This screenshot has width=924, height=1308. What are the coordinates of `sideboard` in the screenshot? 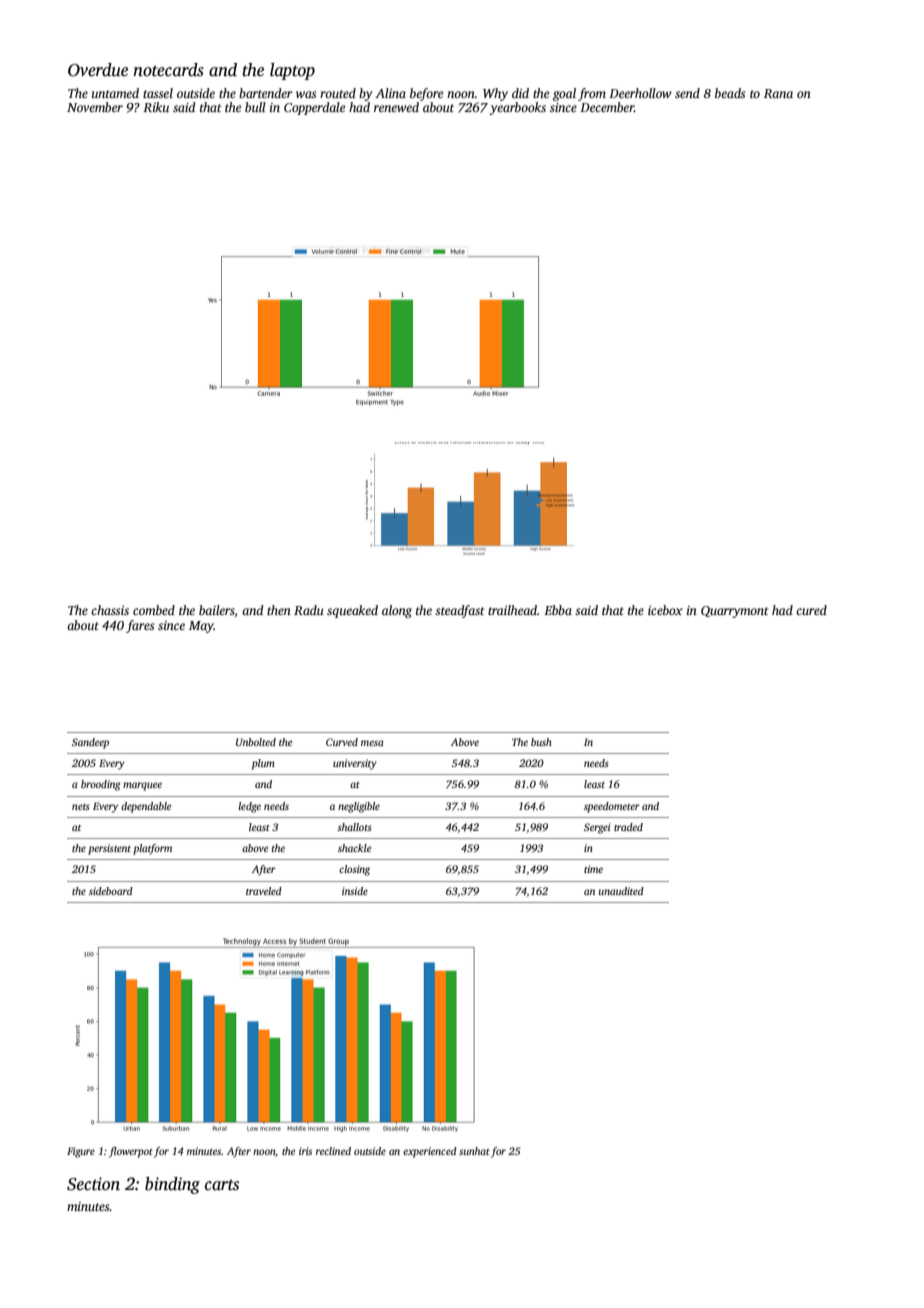 It's located at (111, 891).
